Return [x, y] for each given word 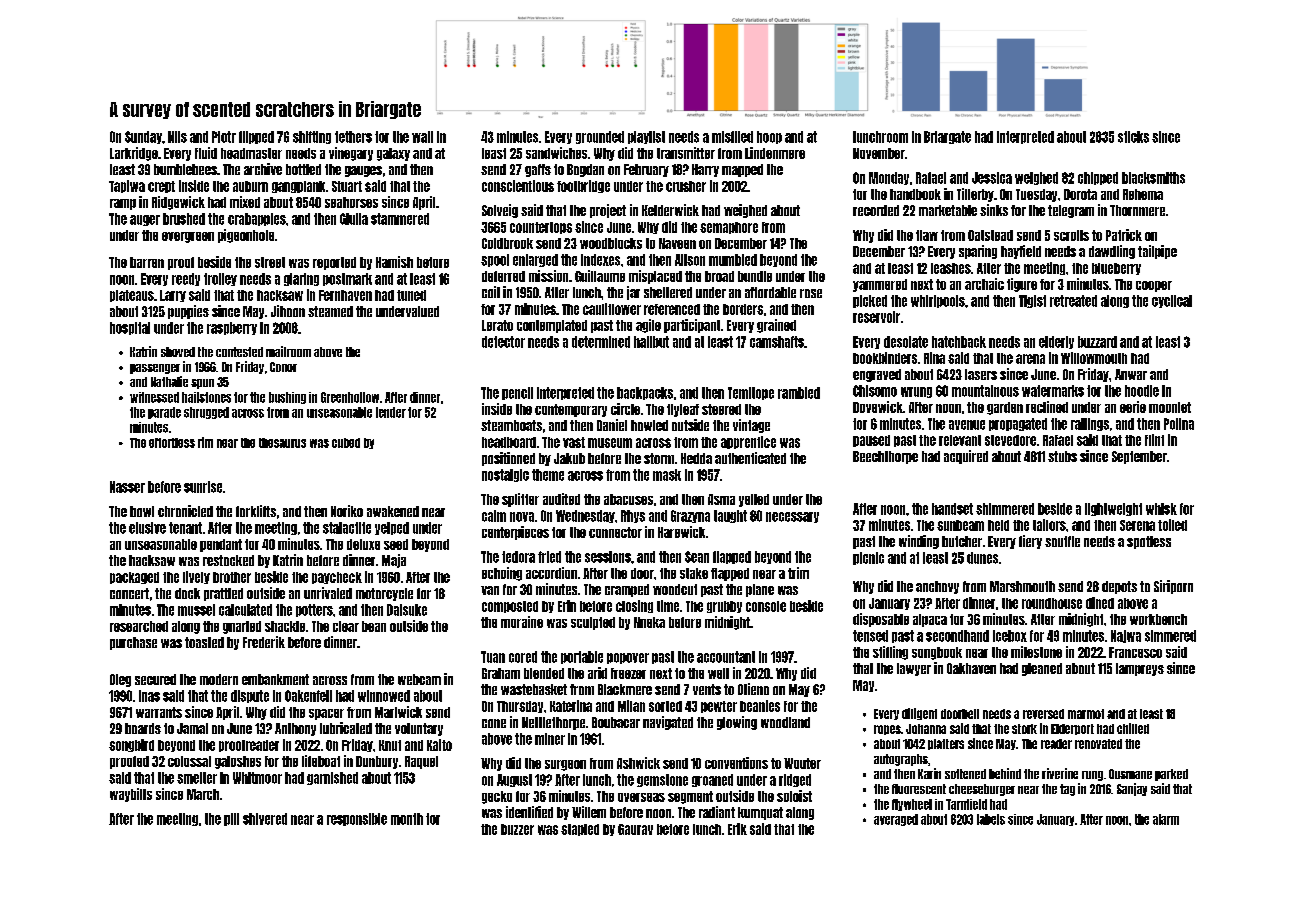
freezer [628, 673]
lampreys [1140, 669]
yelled [754, 500]
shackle [285, 626]
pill [231, 819]
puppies [188, 312]
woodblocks [611, 243]
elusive [147, 528]
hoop [769, 137]
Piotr [224, 137]
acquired [966, 457]
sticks [1133, 137]
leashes [951, 268]
